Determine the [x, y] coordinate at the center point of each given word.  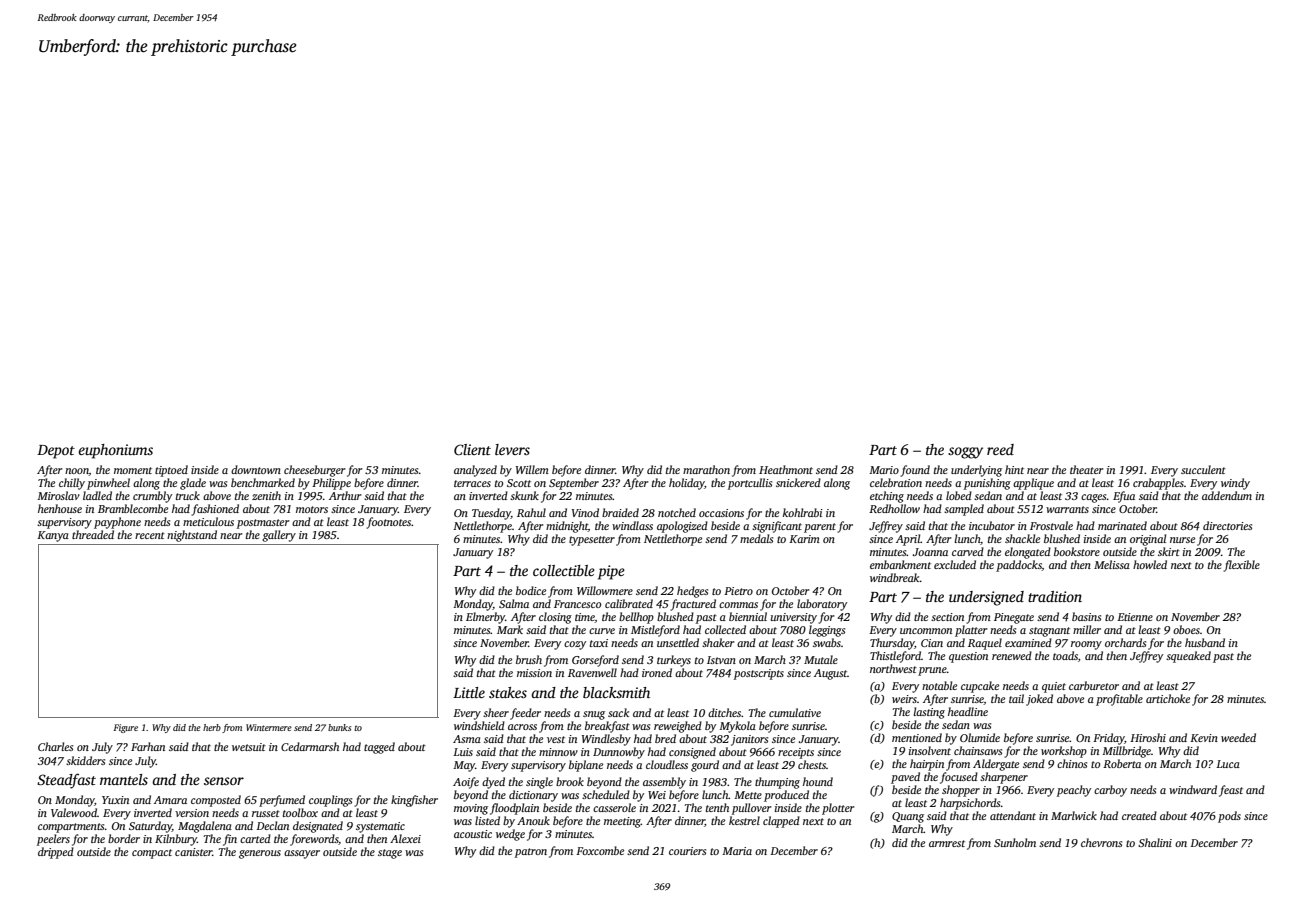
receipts [796, 753]
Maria [737, 851]
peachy [1074, 791]
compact [152, 854]
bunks [339, 727]
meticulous [208, 521]
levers [512, 449]
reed [1000, 449]
